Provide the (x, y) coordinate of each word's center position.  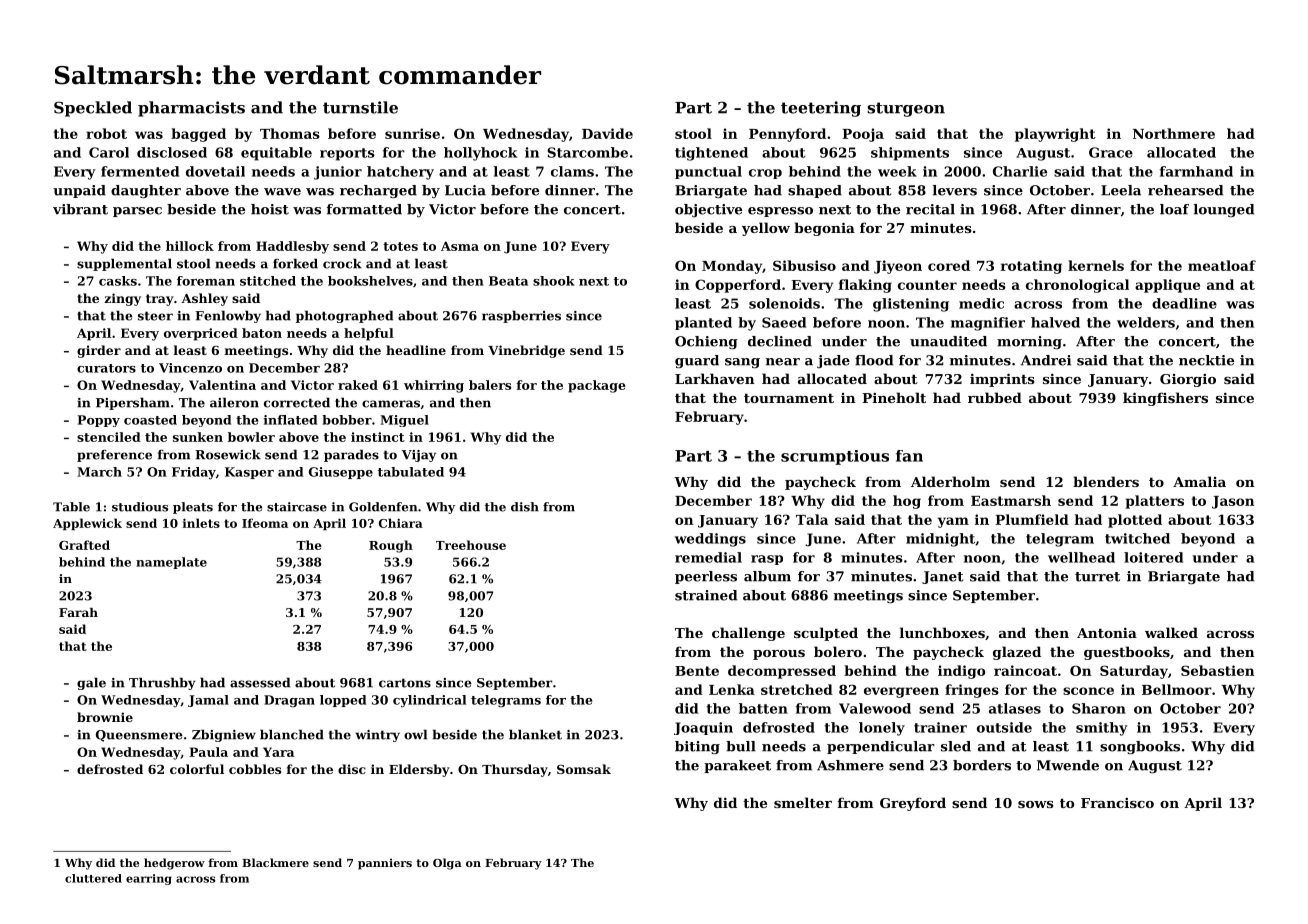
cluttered (93, 878)
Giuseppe (341, 473)
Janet (942, 577)
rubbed (995, 397)
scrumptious (835, 457)
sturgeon (906, 109)
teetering (821, 109)
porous (779, 655)
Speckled (93, 109)
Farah (78, 612)
